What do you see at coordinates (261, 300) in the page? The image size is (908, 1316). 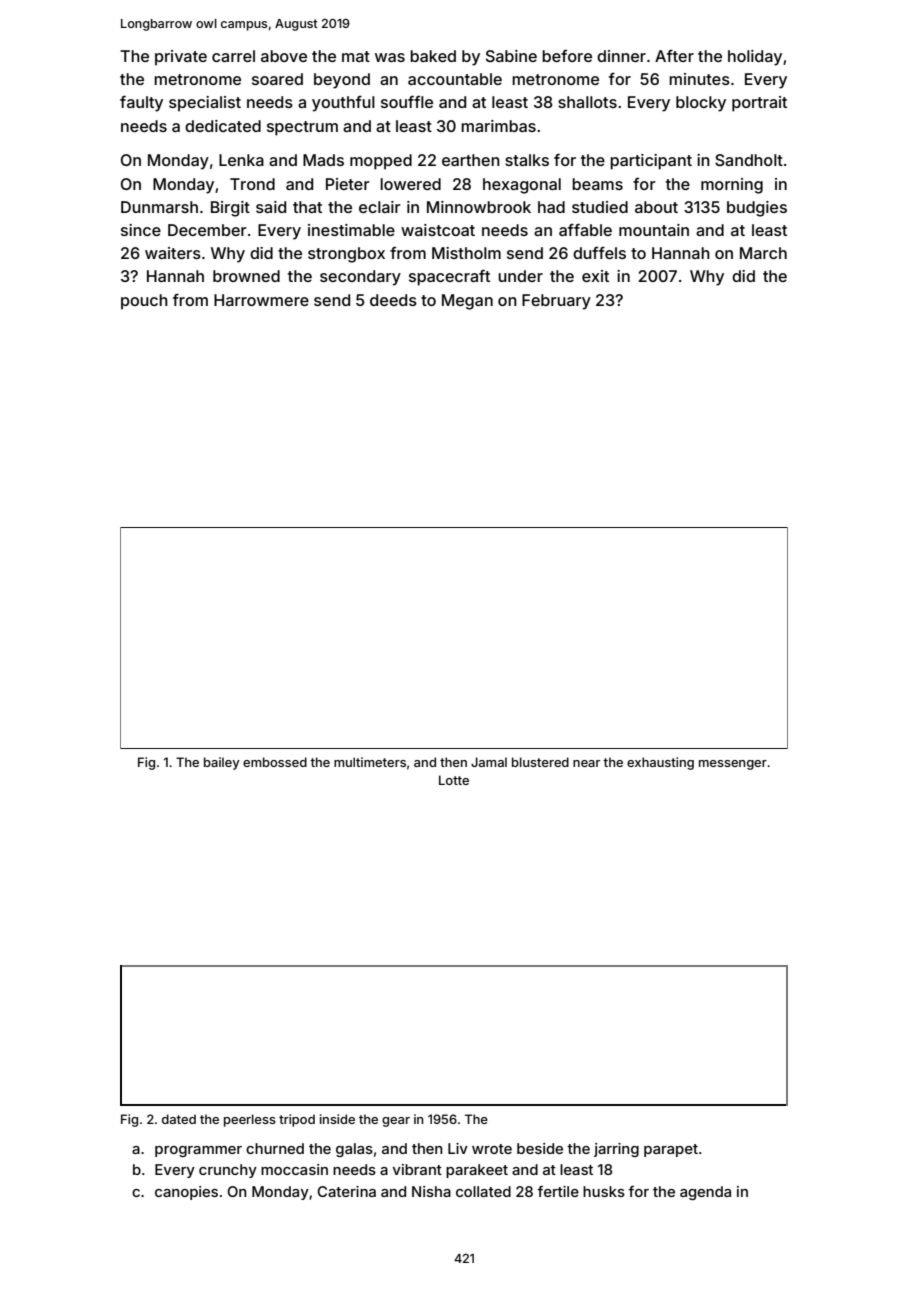 I see `Harrowmere` at bounding box center [261, 300].
